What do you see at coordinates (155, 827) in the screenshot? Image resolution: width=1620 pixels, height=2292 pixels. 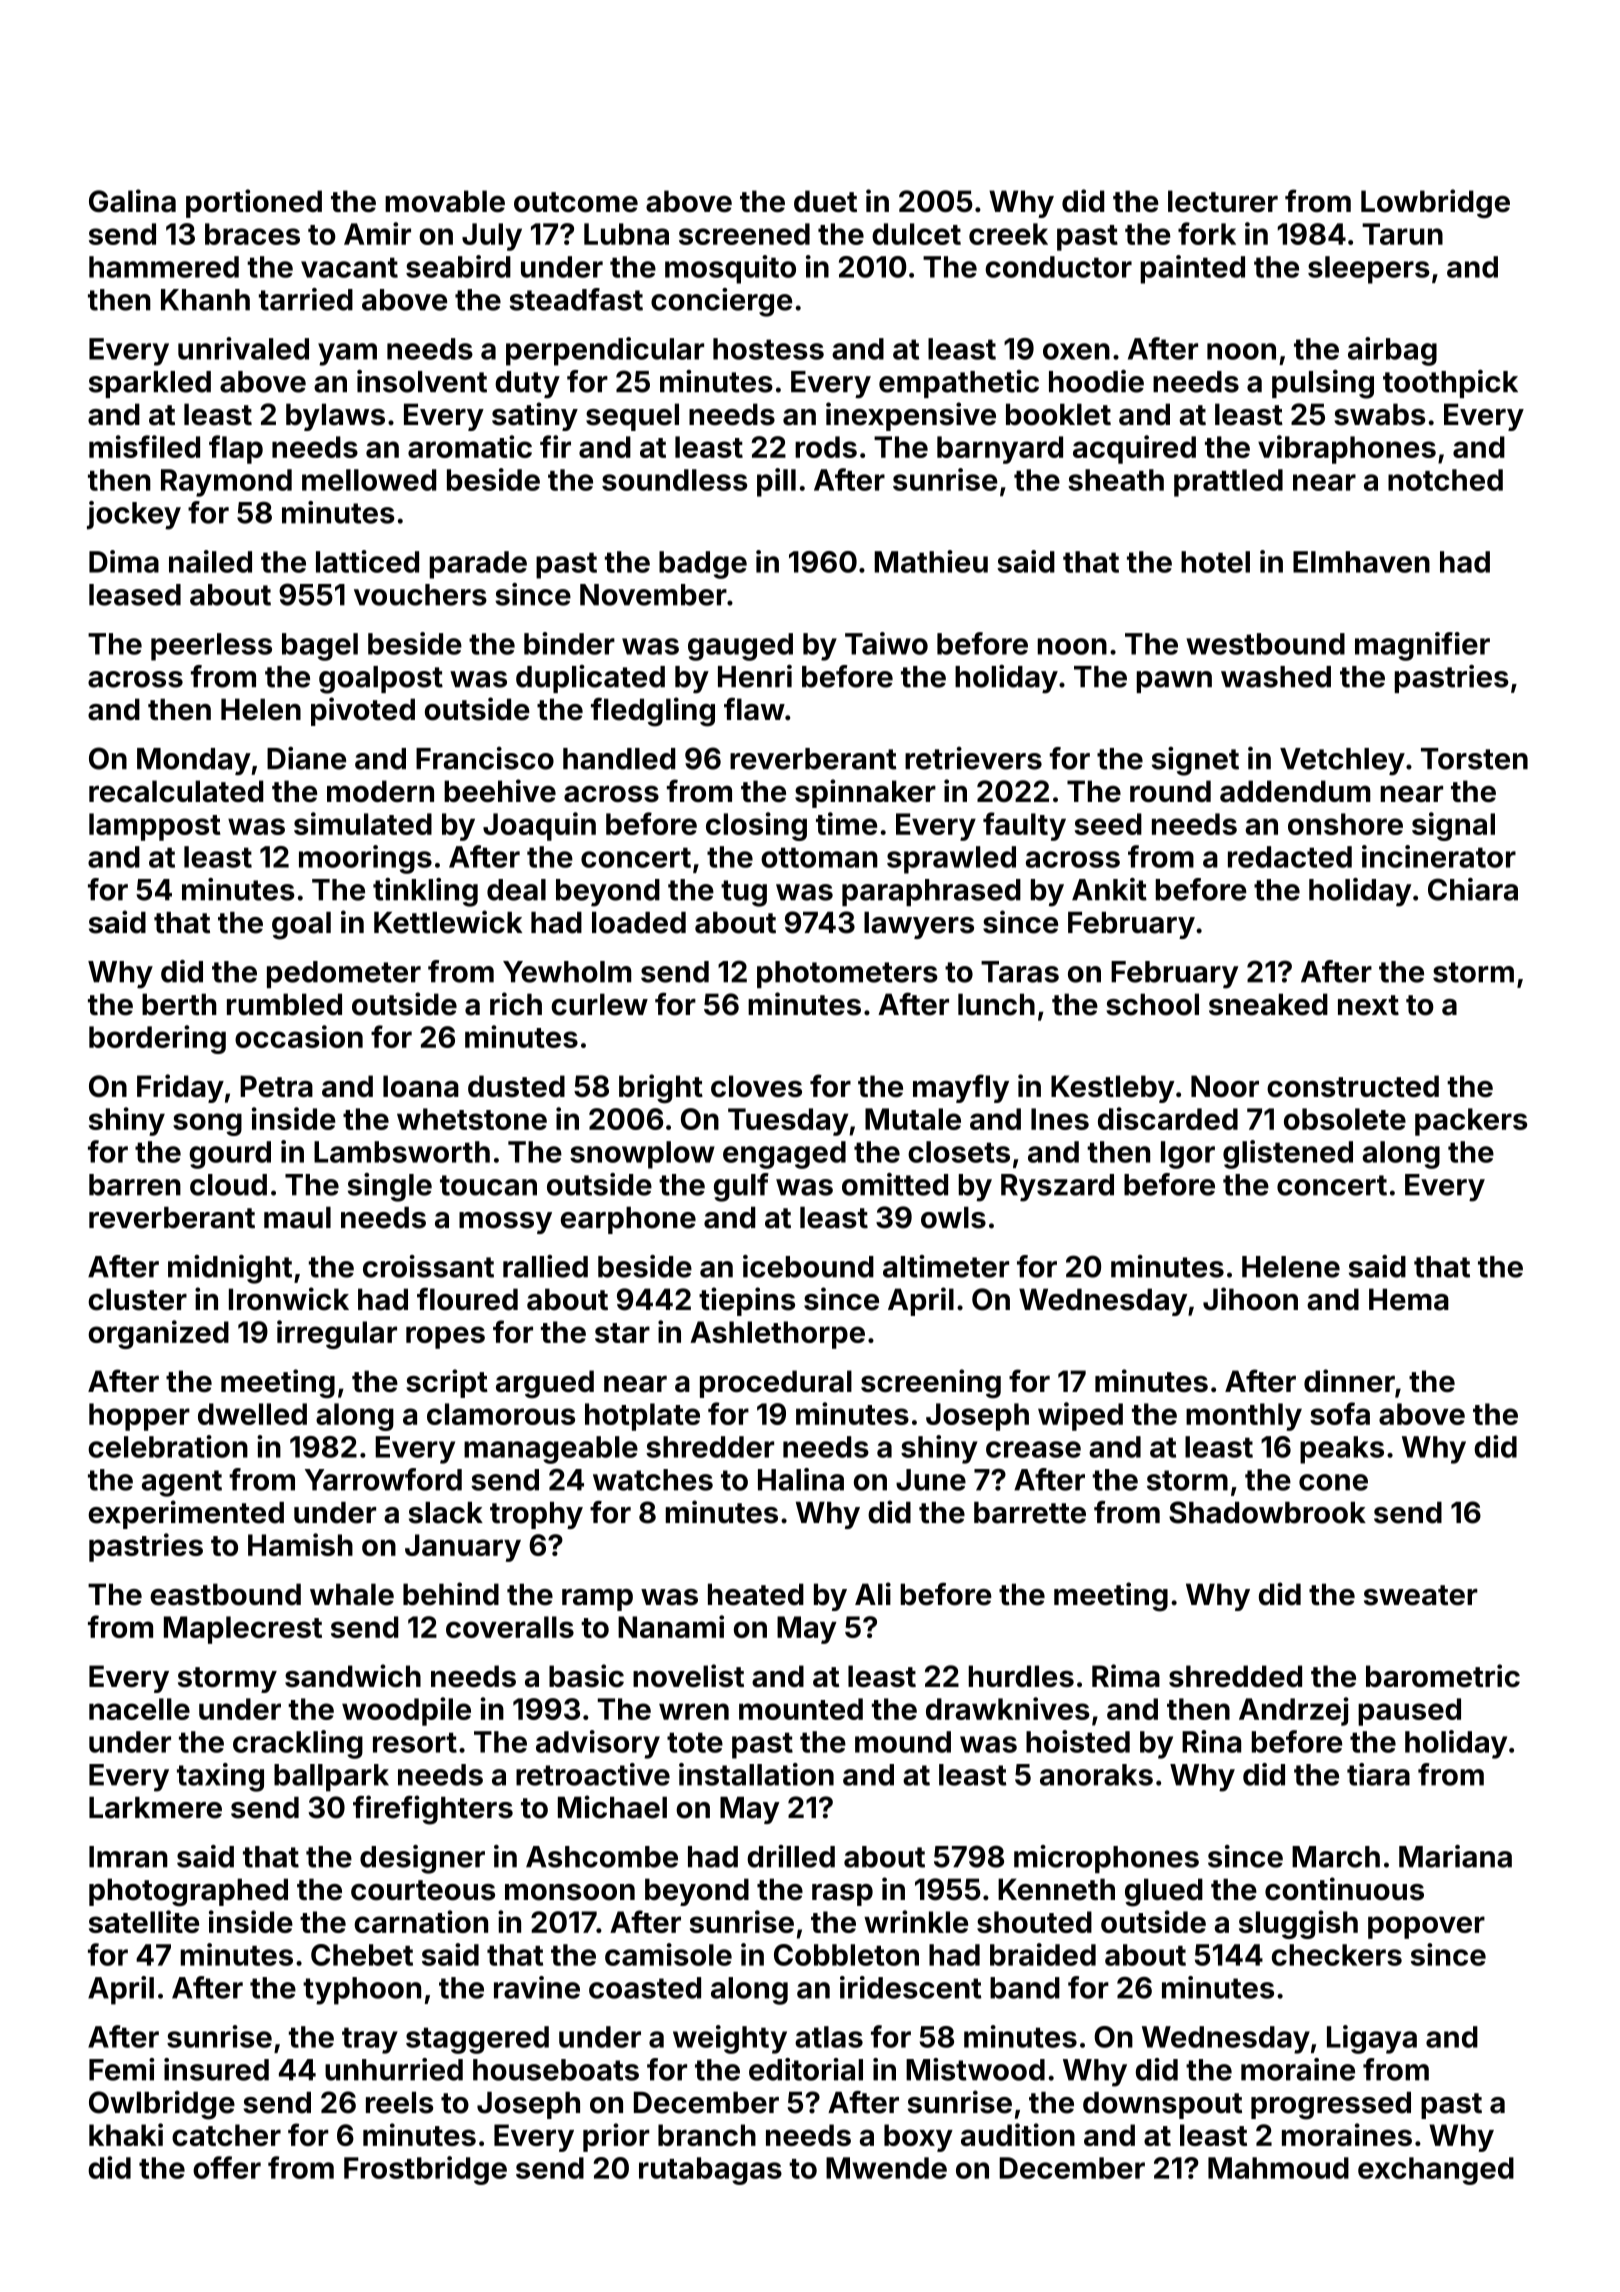 I see `lamppost` at bounding box center [155, 827].
